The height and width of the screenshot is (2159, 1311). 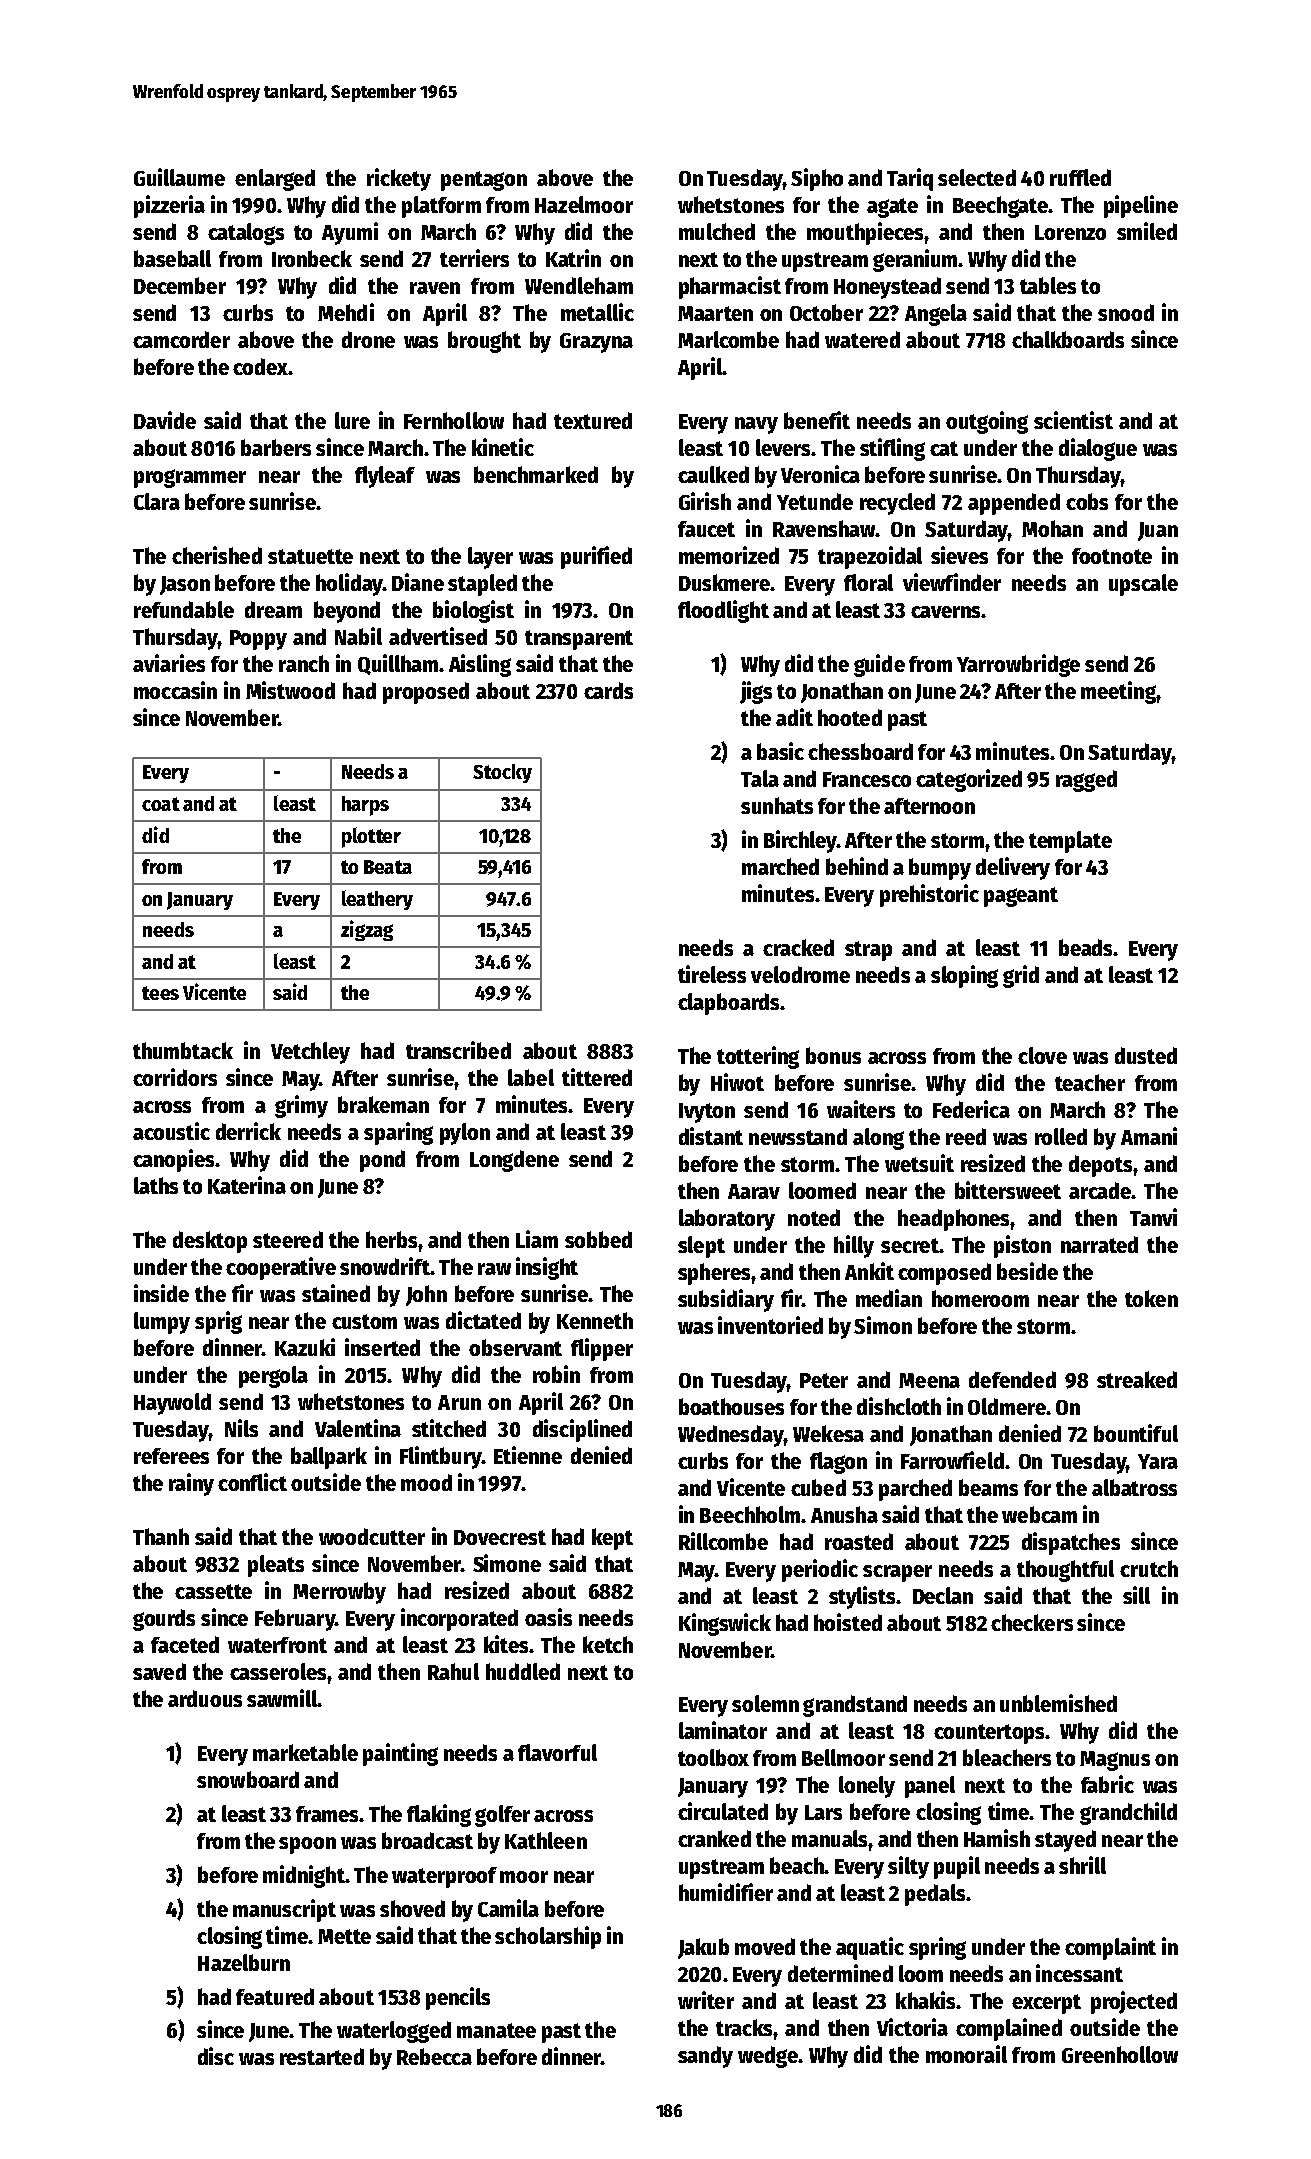 I want to click on shoved, so click(x=412, y=1908).
